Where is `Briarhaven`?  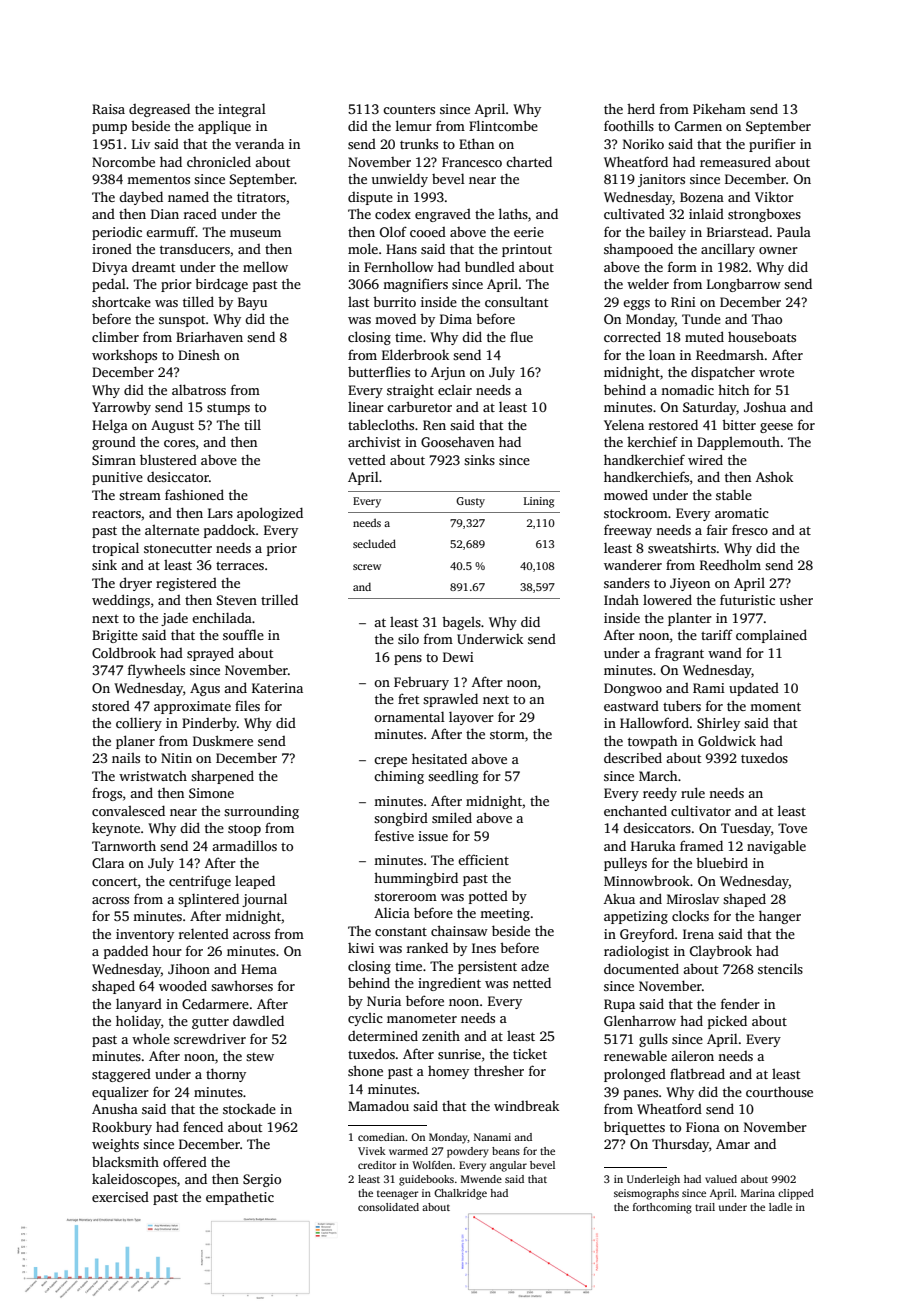
Briarhaven is located at coordinates (209, 336).
